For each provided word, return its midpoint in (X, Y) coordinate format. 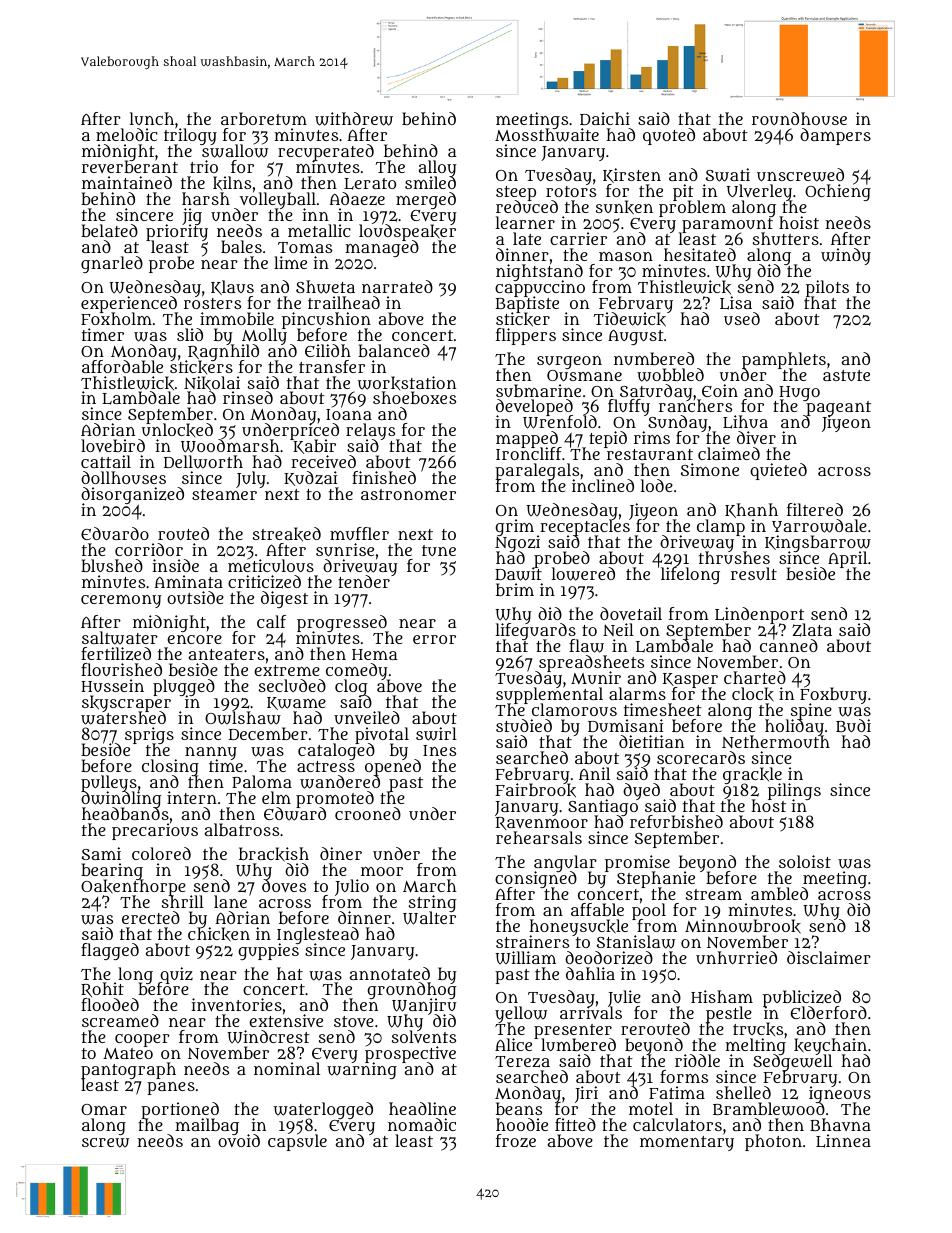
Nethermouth (776, 742)
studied (524, 725)
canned (789, 646)
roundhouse (799, 118)
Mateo (128, 1053)
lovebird (113, 445)
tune (439, 550)
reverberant (130, 167)
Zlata (812, 630)
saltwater (120, 638)
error (434, 639)
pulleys (109, 783)
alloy (437, 168)
